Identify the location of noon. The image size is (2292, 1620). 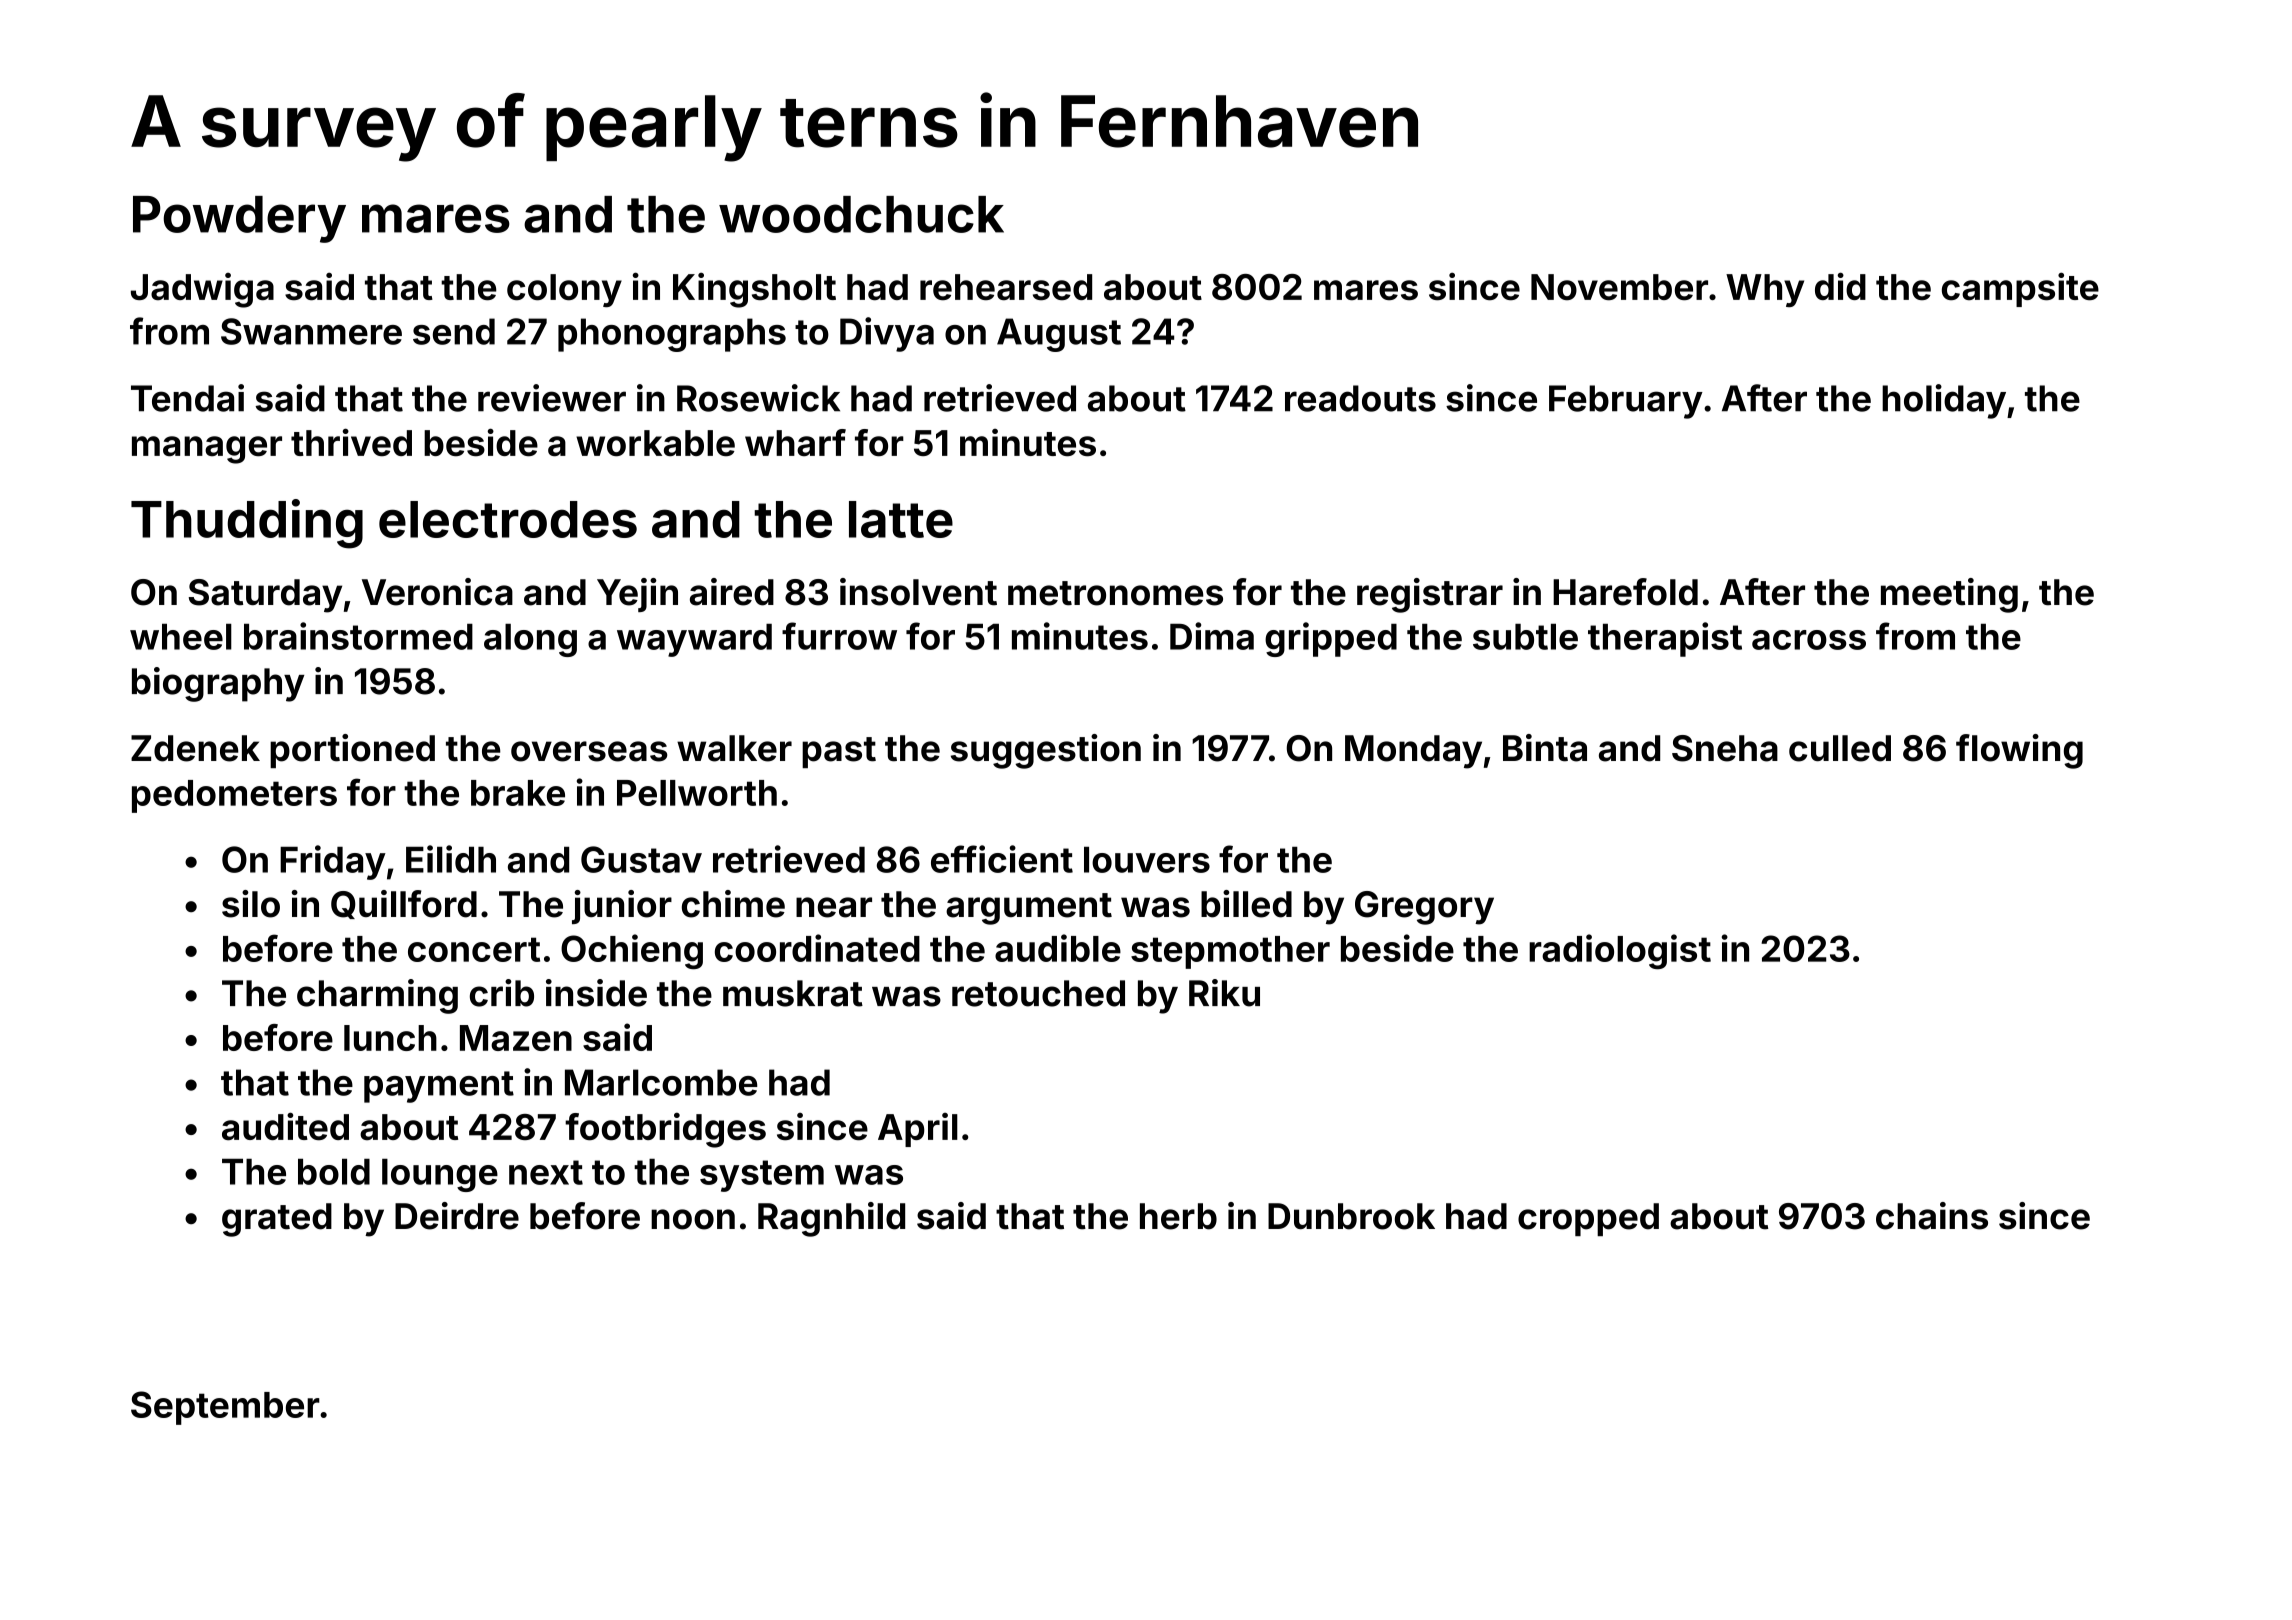
(693, 1219).
